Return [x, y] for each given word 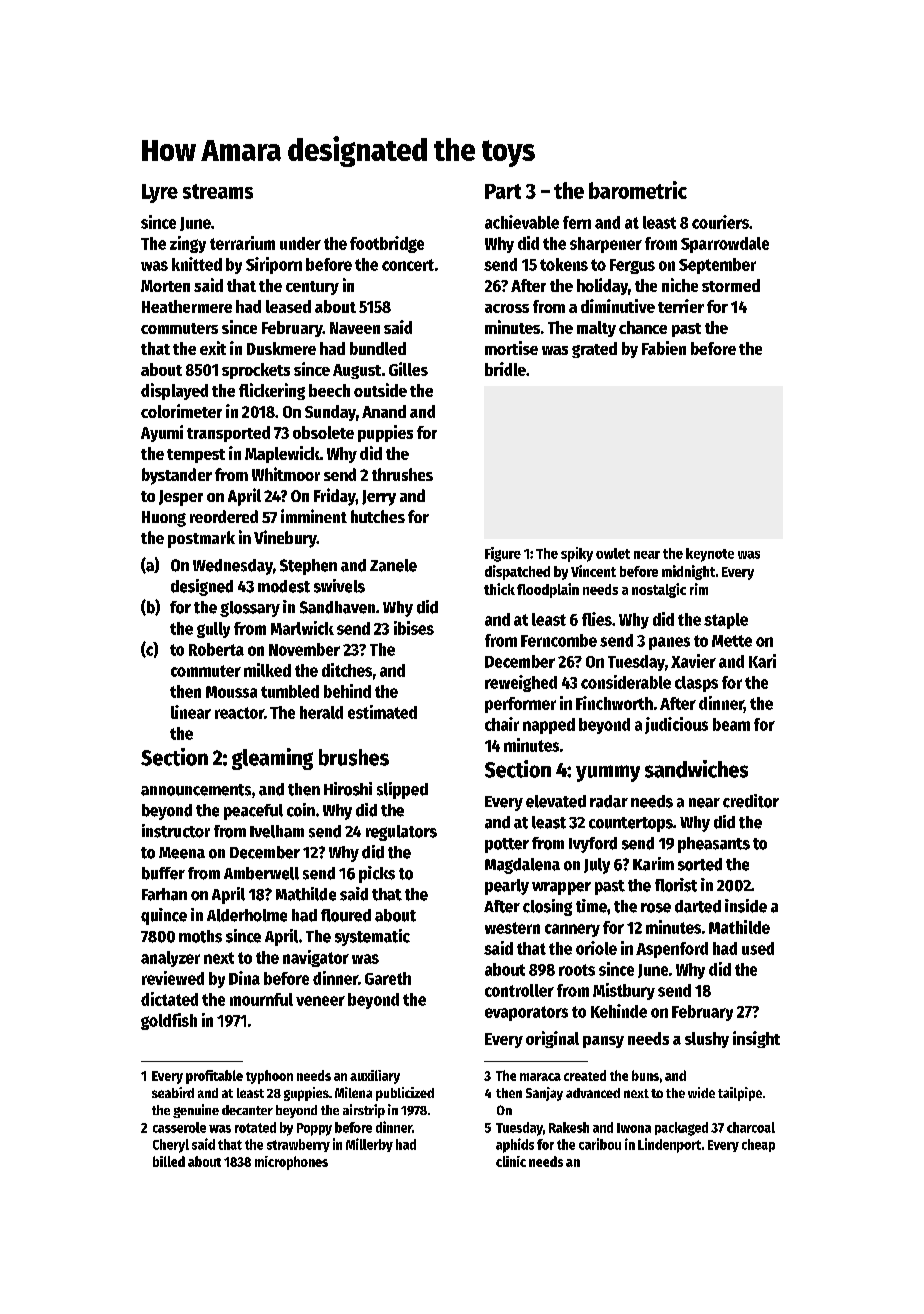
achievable [522, 222]
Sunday [330, 413]
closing [547, 907]
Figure [503, 554]
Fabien [664, 348]
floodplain [548, 590]
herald [321, 712]
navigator [316, 958]
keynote [710, 555]
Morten [165, 286]
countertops [631, 824]
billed [169, 1161]
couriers [720, 222]
